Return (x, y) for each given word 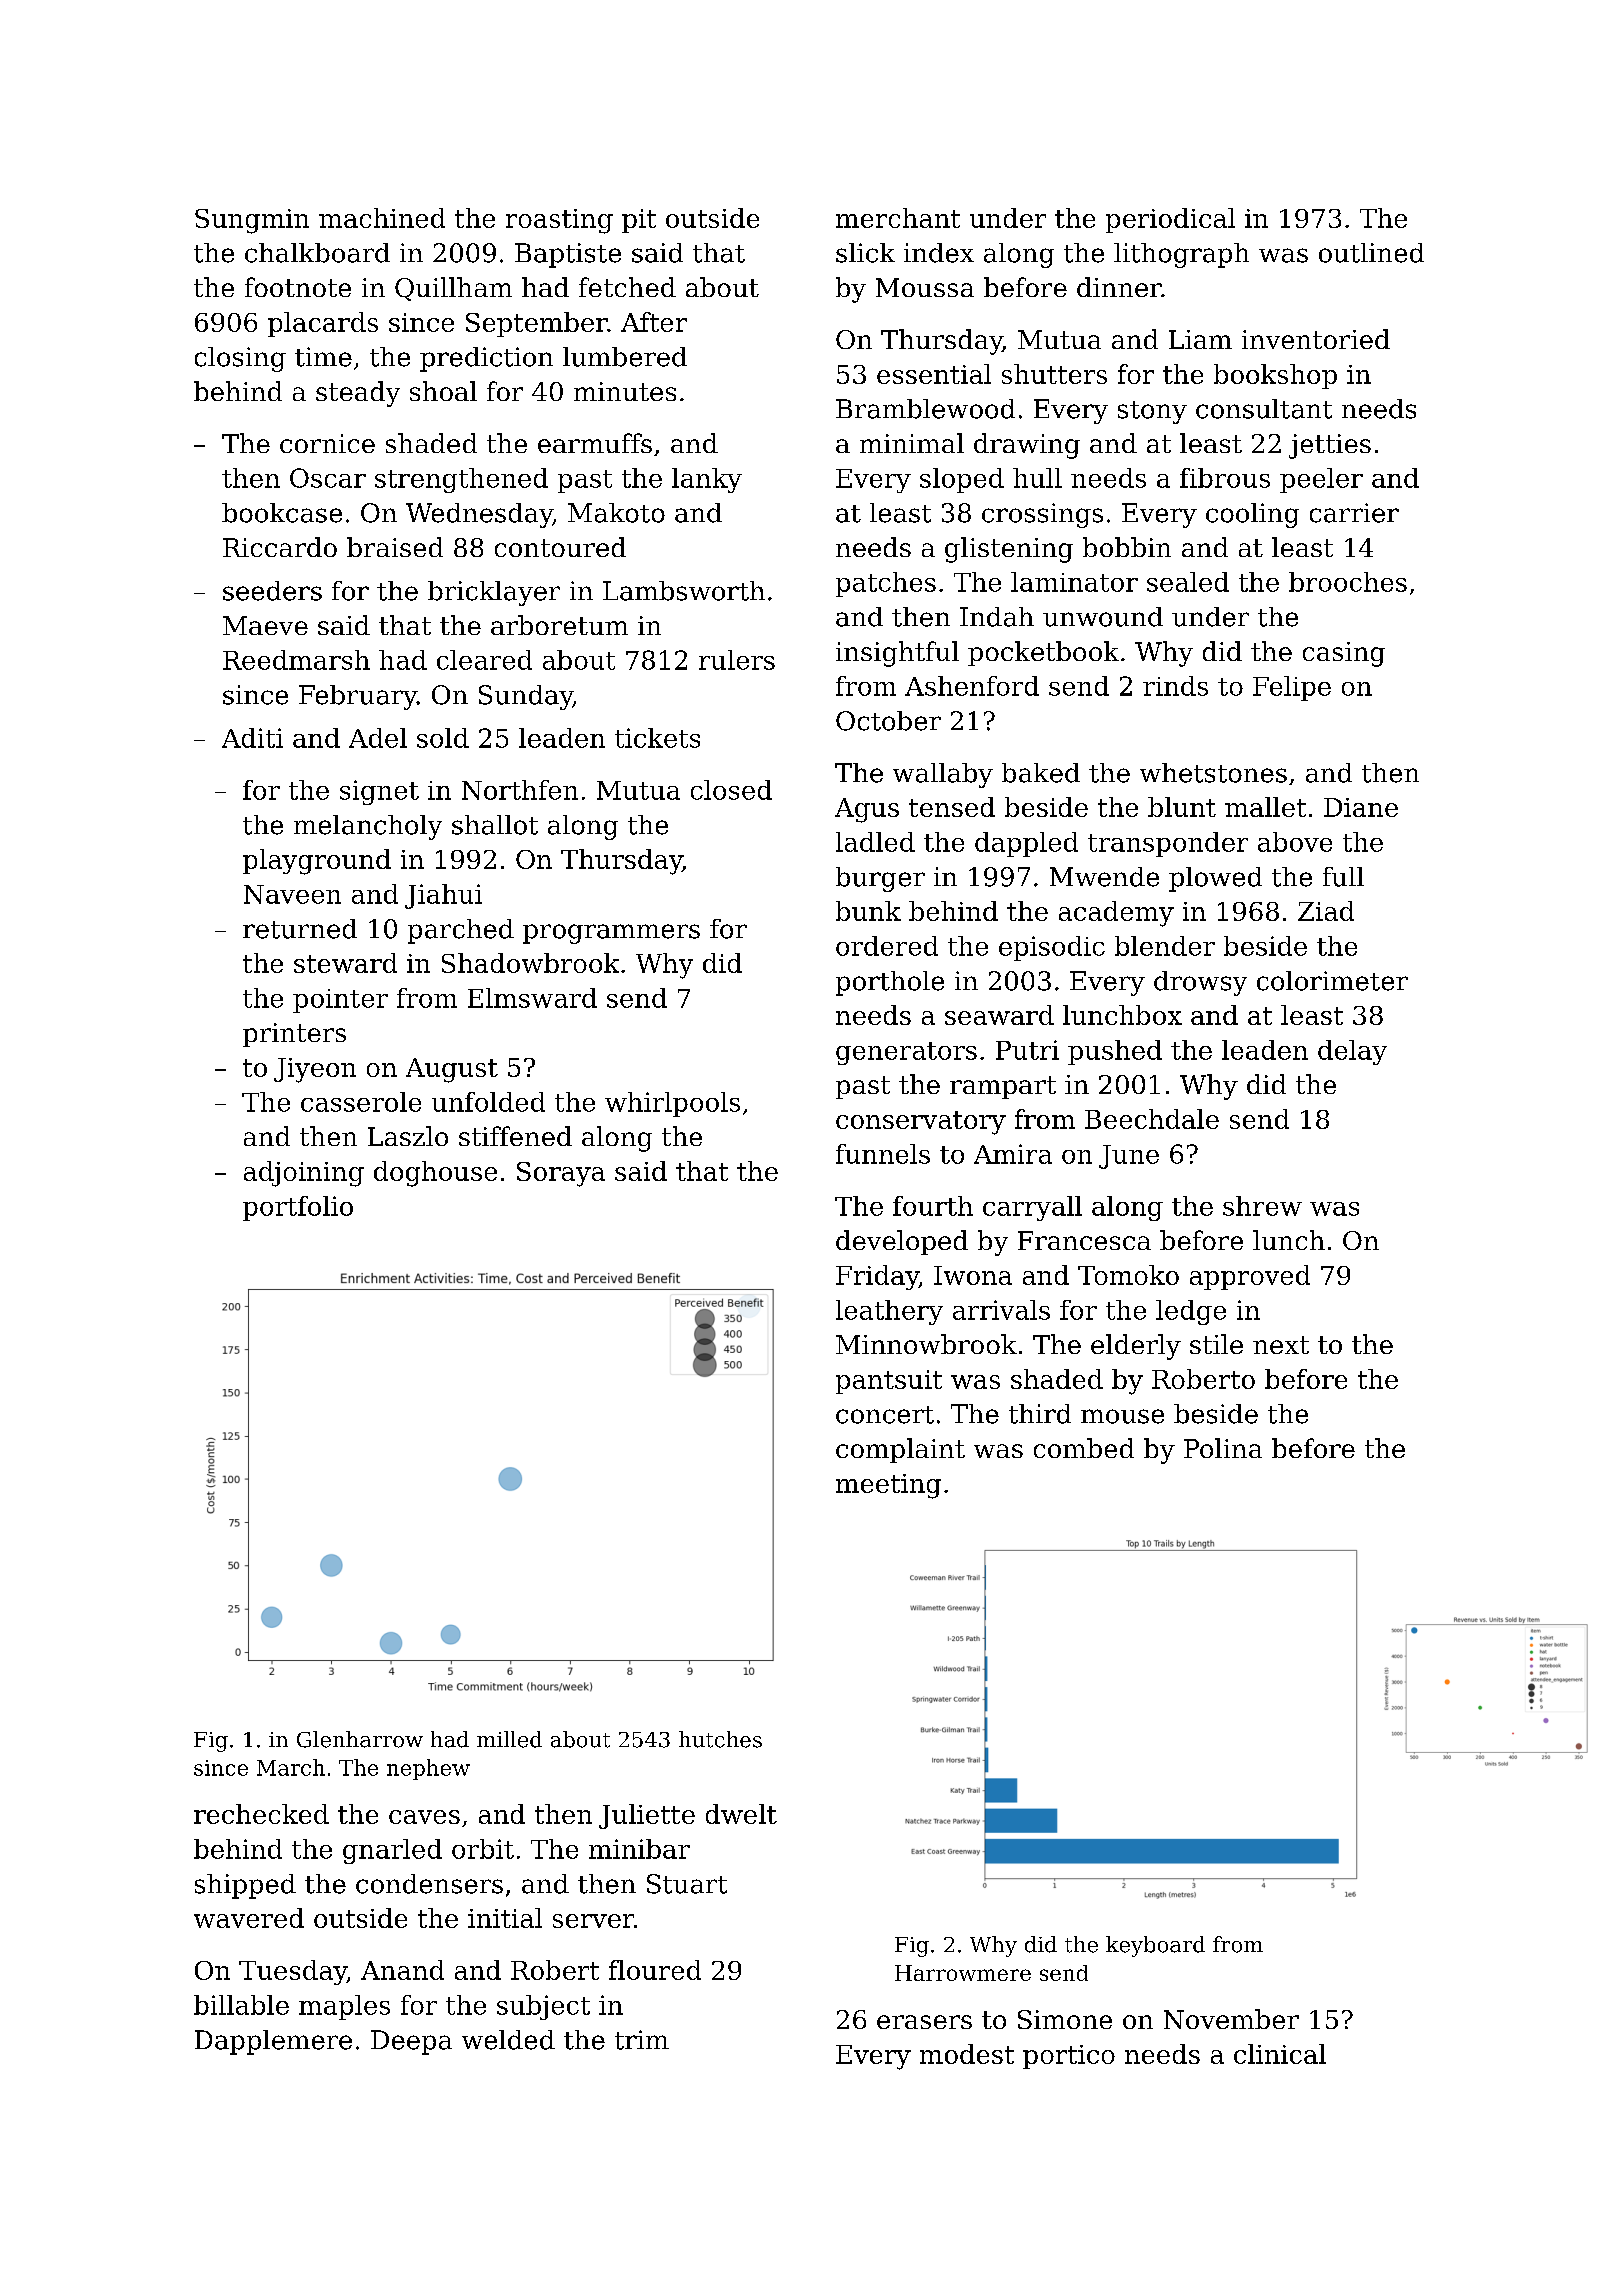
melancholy (368, 827)
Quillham (453, 289)
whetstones (1213, 773)
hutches (720, 1739)
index (939, 253)
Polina (1223, 1448)
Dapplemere (273, 2042)
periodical (1170, 220)
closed (731, 790)
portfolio (298, 1208)
